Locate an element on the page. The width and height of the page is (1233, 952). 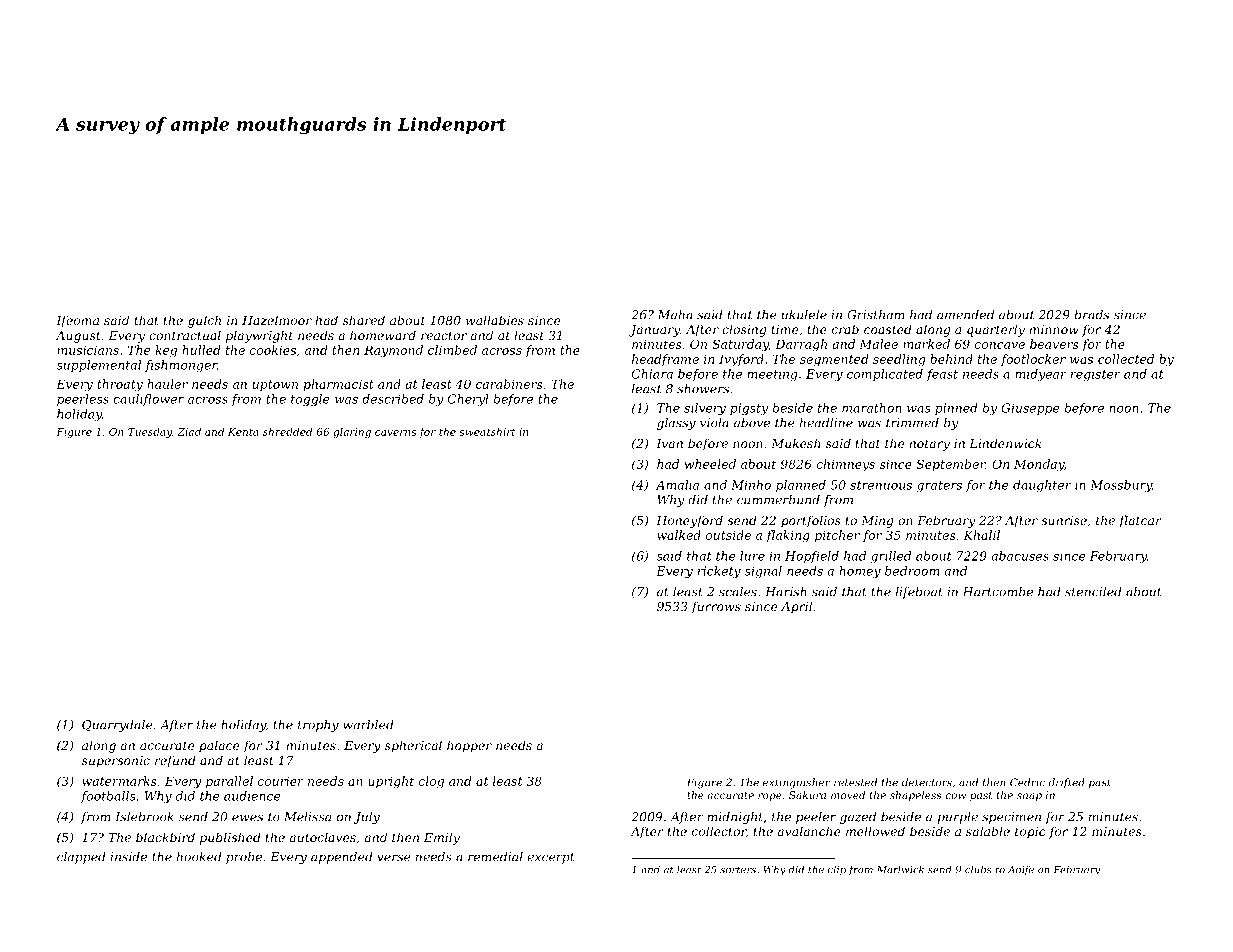
playwright is located at coordinates (259, 336).
